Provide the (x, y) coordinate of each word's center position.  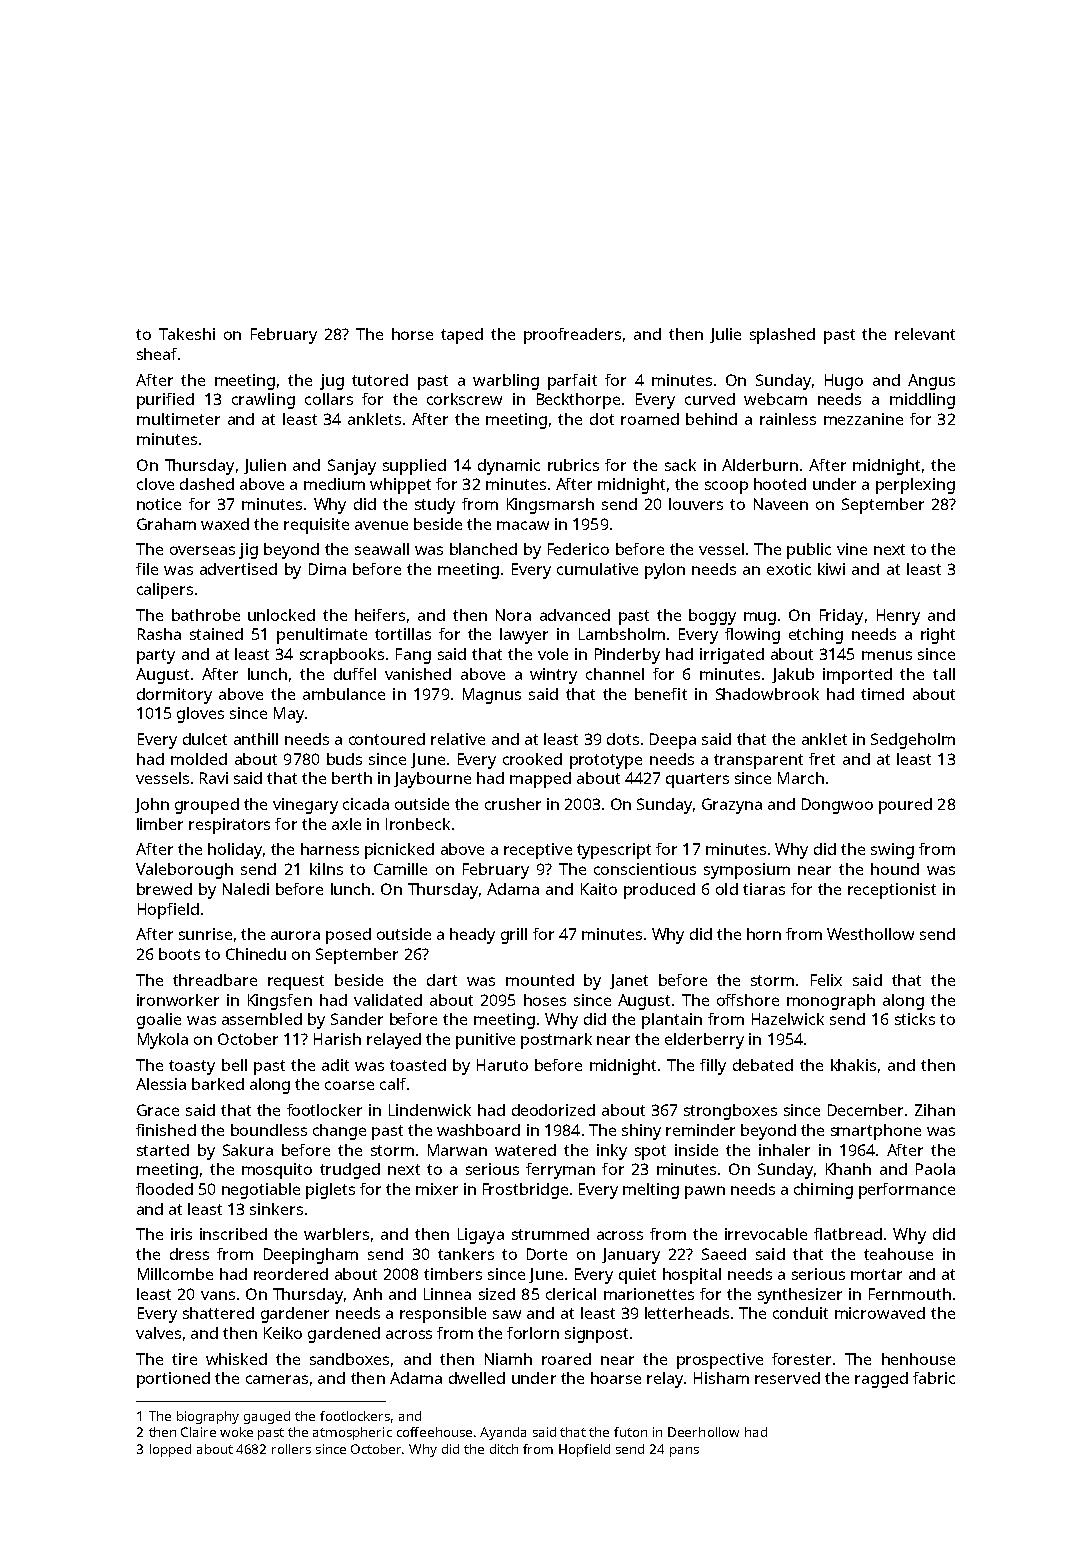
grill (514, 936)
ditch (504, 1449)
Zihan (935, 1110)
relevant (925, 334)
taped (462, 336)
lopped (170, 1450)
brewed (164, 889)
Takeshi (187, 334)
